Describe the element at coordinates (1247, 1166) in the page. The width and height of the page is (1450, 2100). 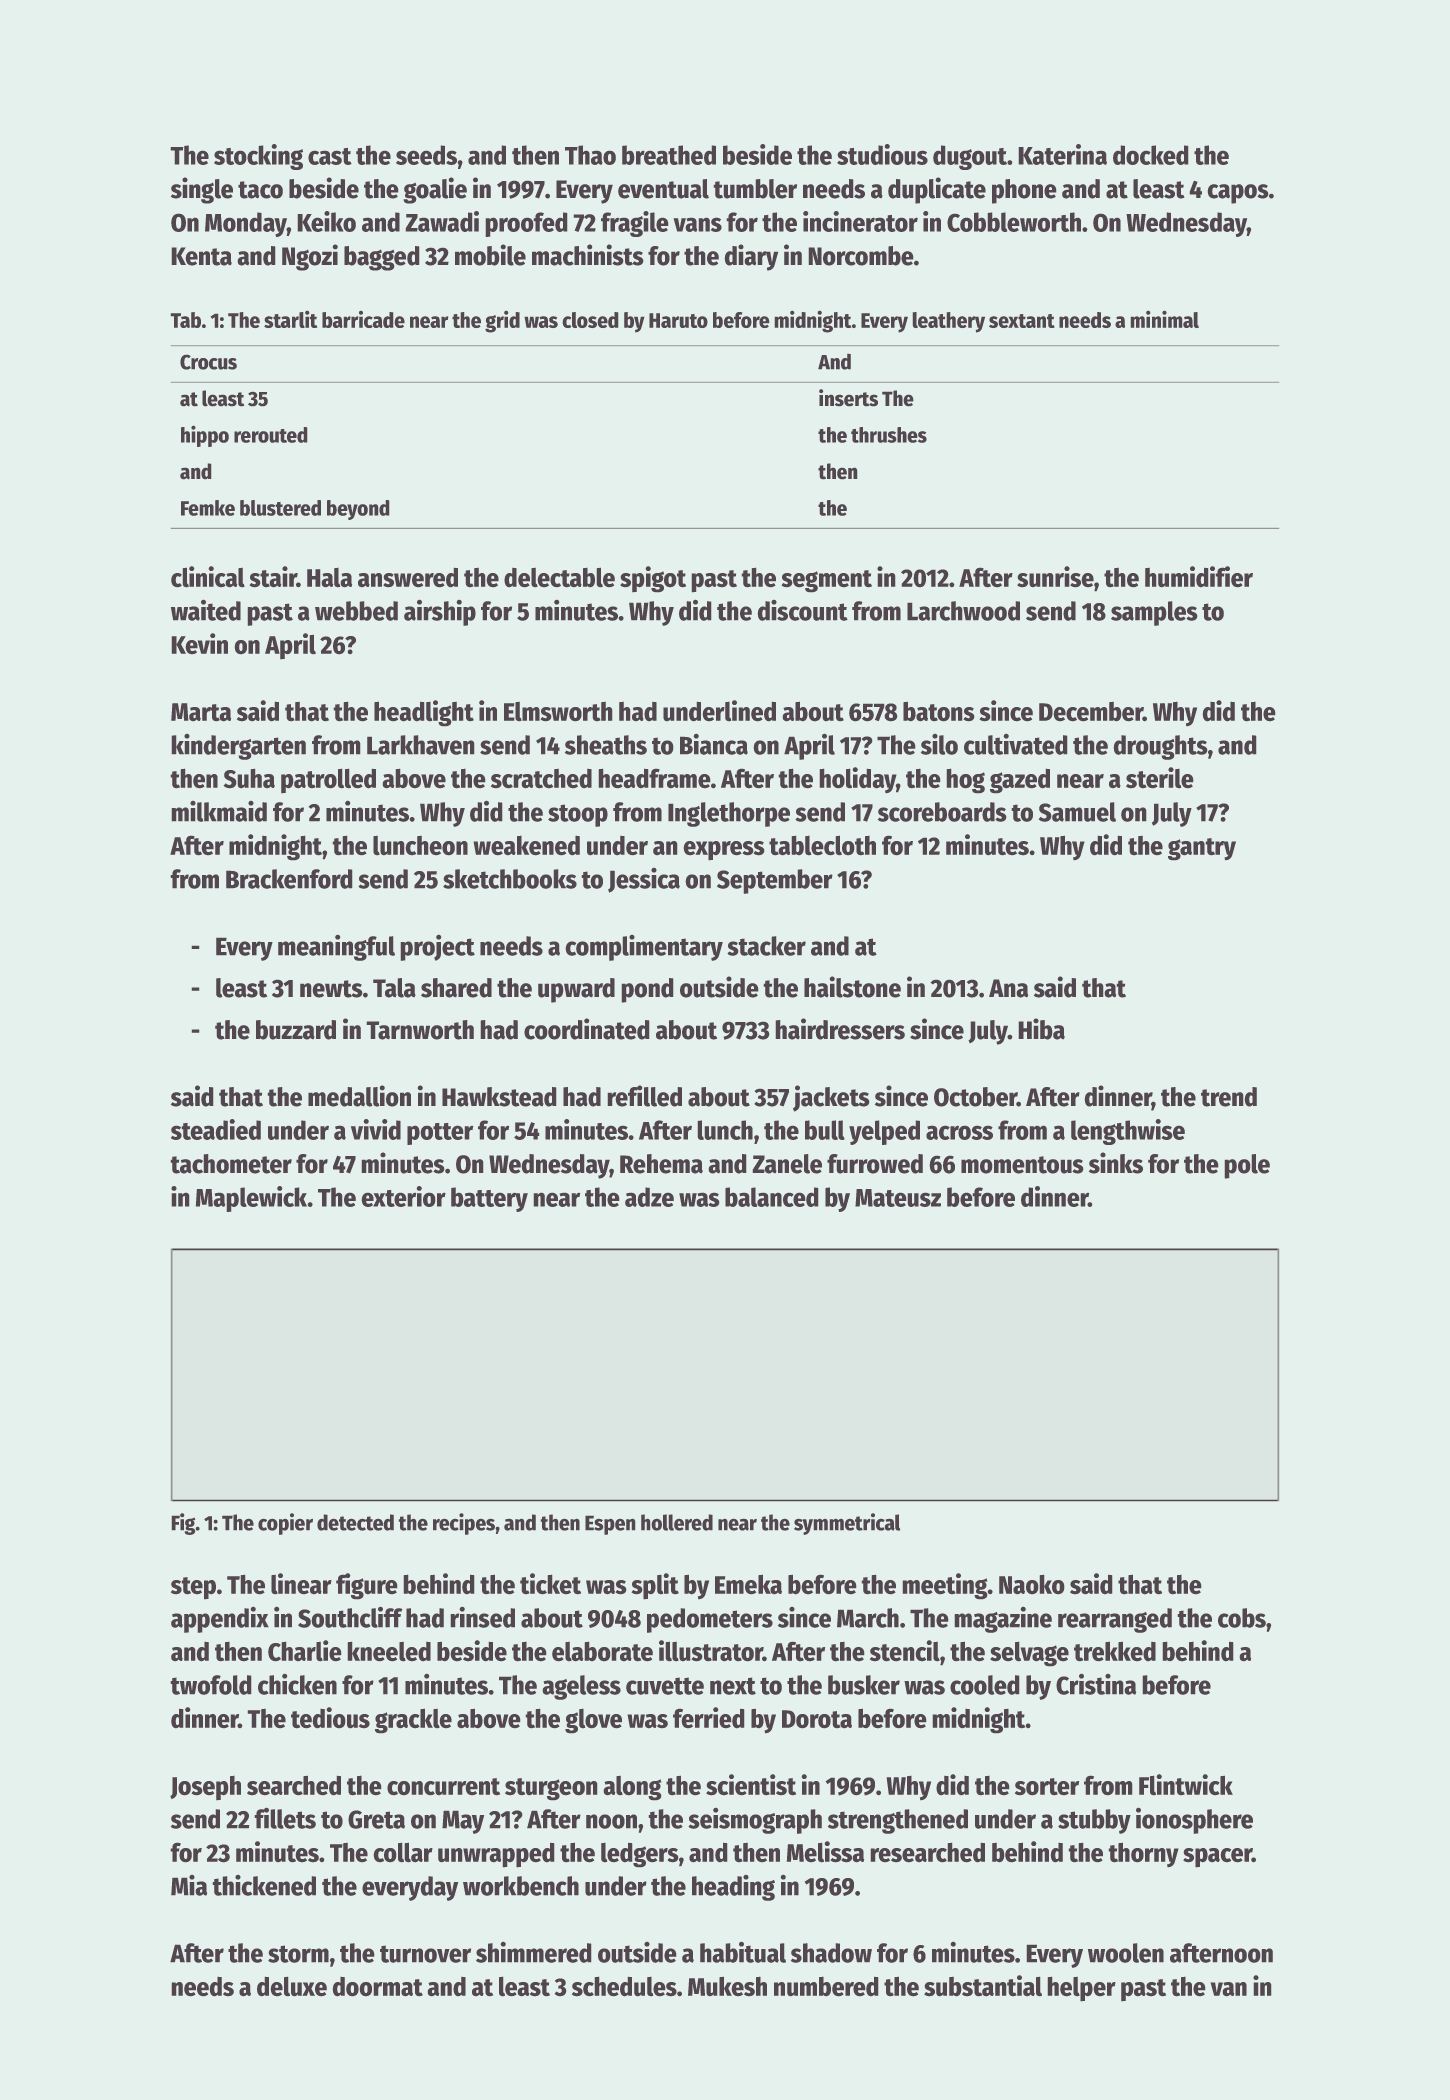
I see `pole` at that location.
